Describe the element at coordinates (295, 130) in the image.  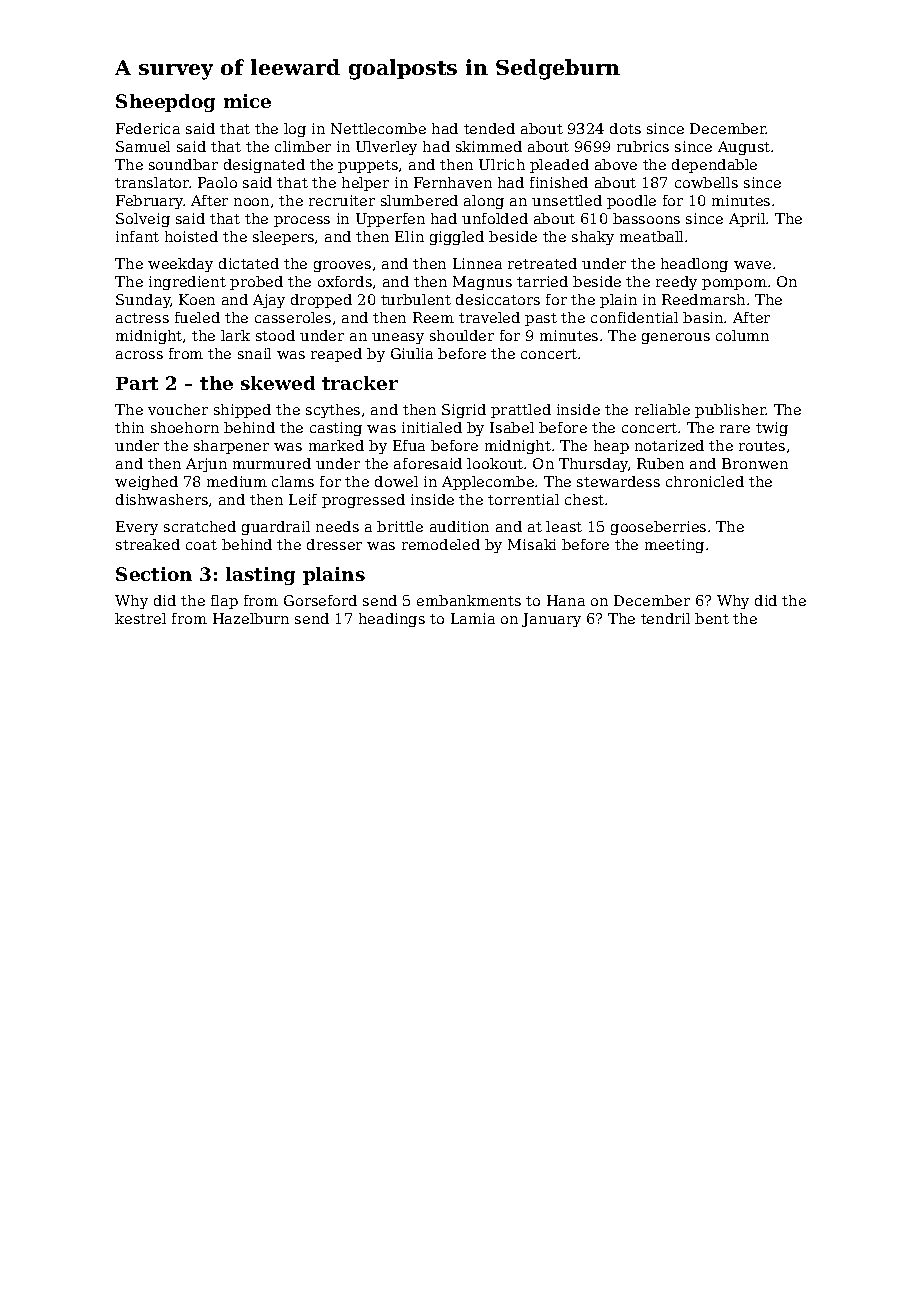
I see `log` at that location.
